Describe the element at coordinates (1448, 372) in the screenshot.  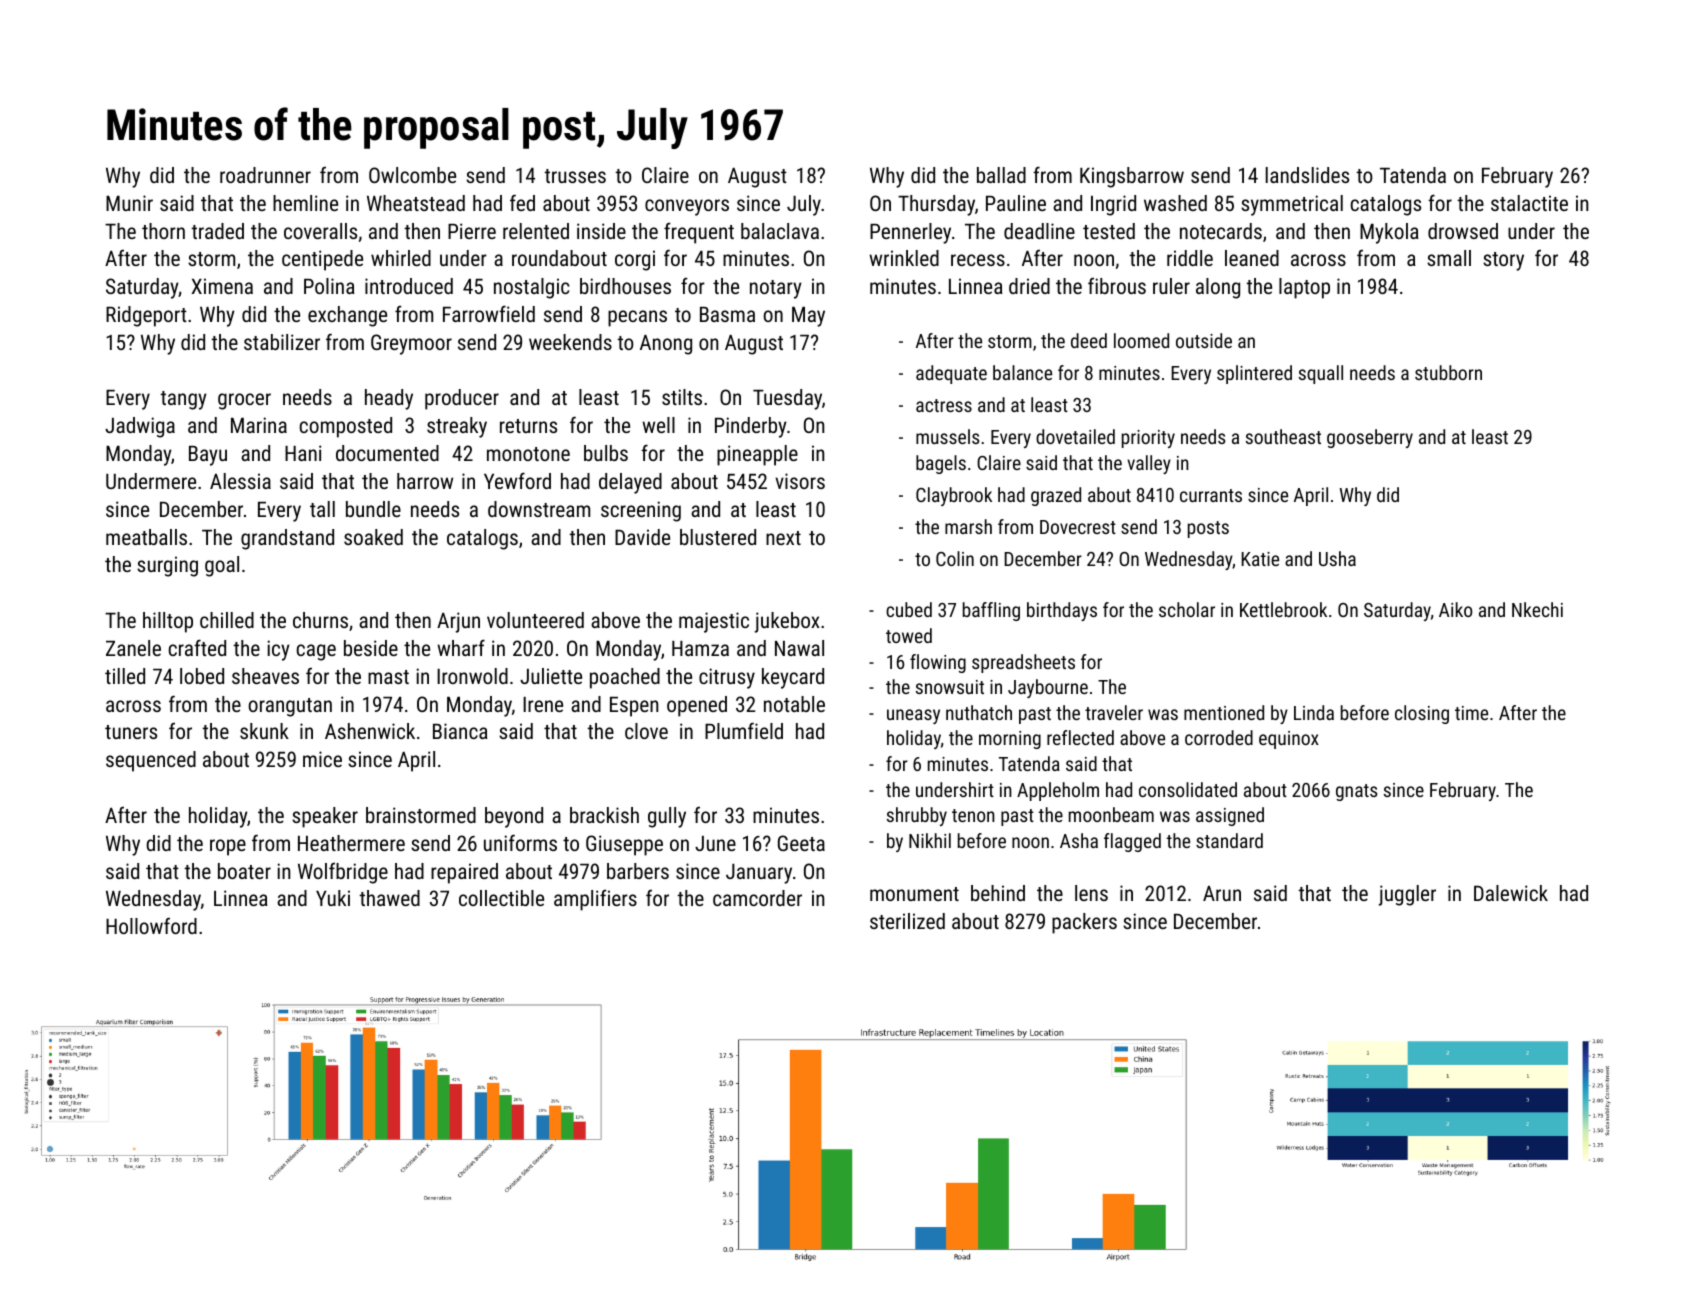
I see `stubborn` at that location.
